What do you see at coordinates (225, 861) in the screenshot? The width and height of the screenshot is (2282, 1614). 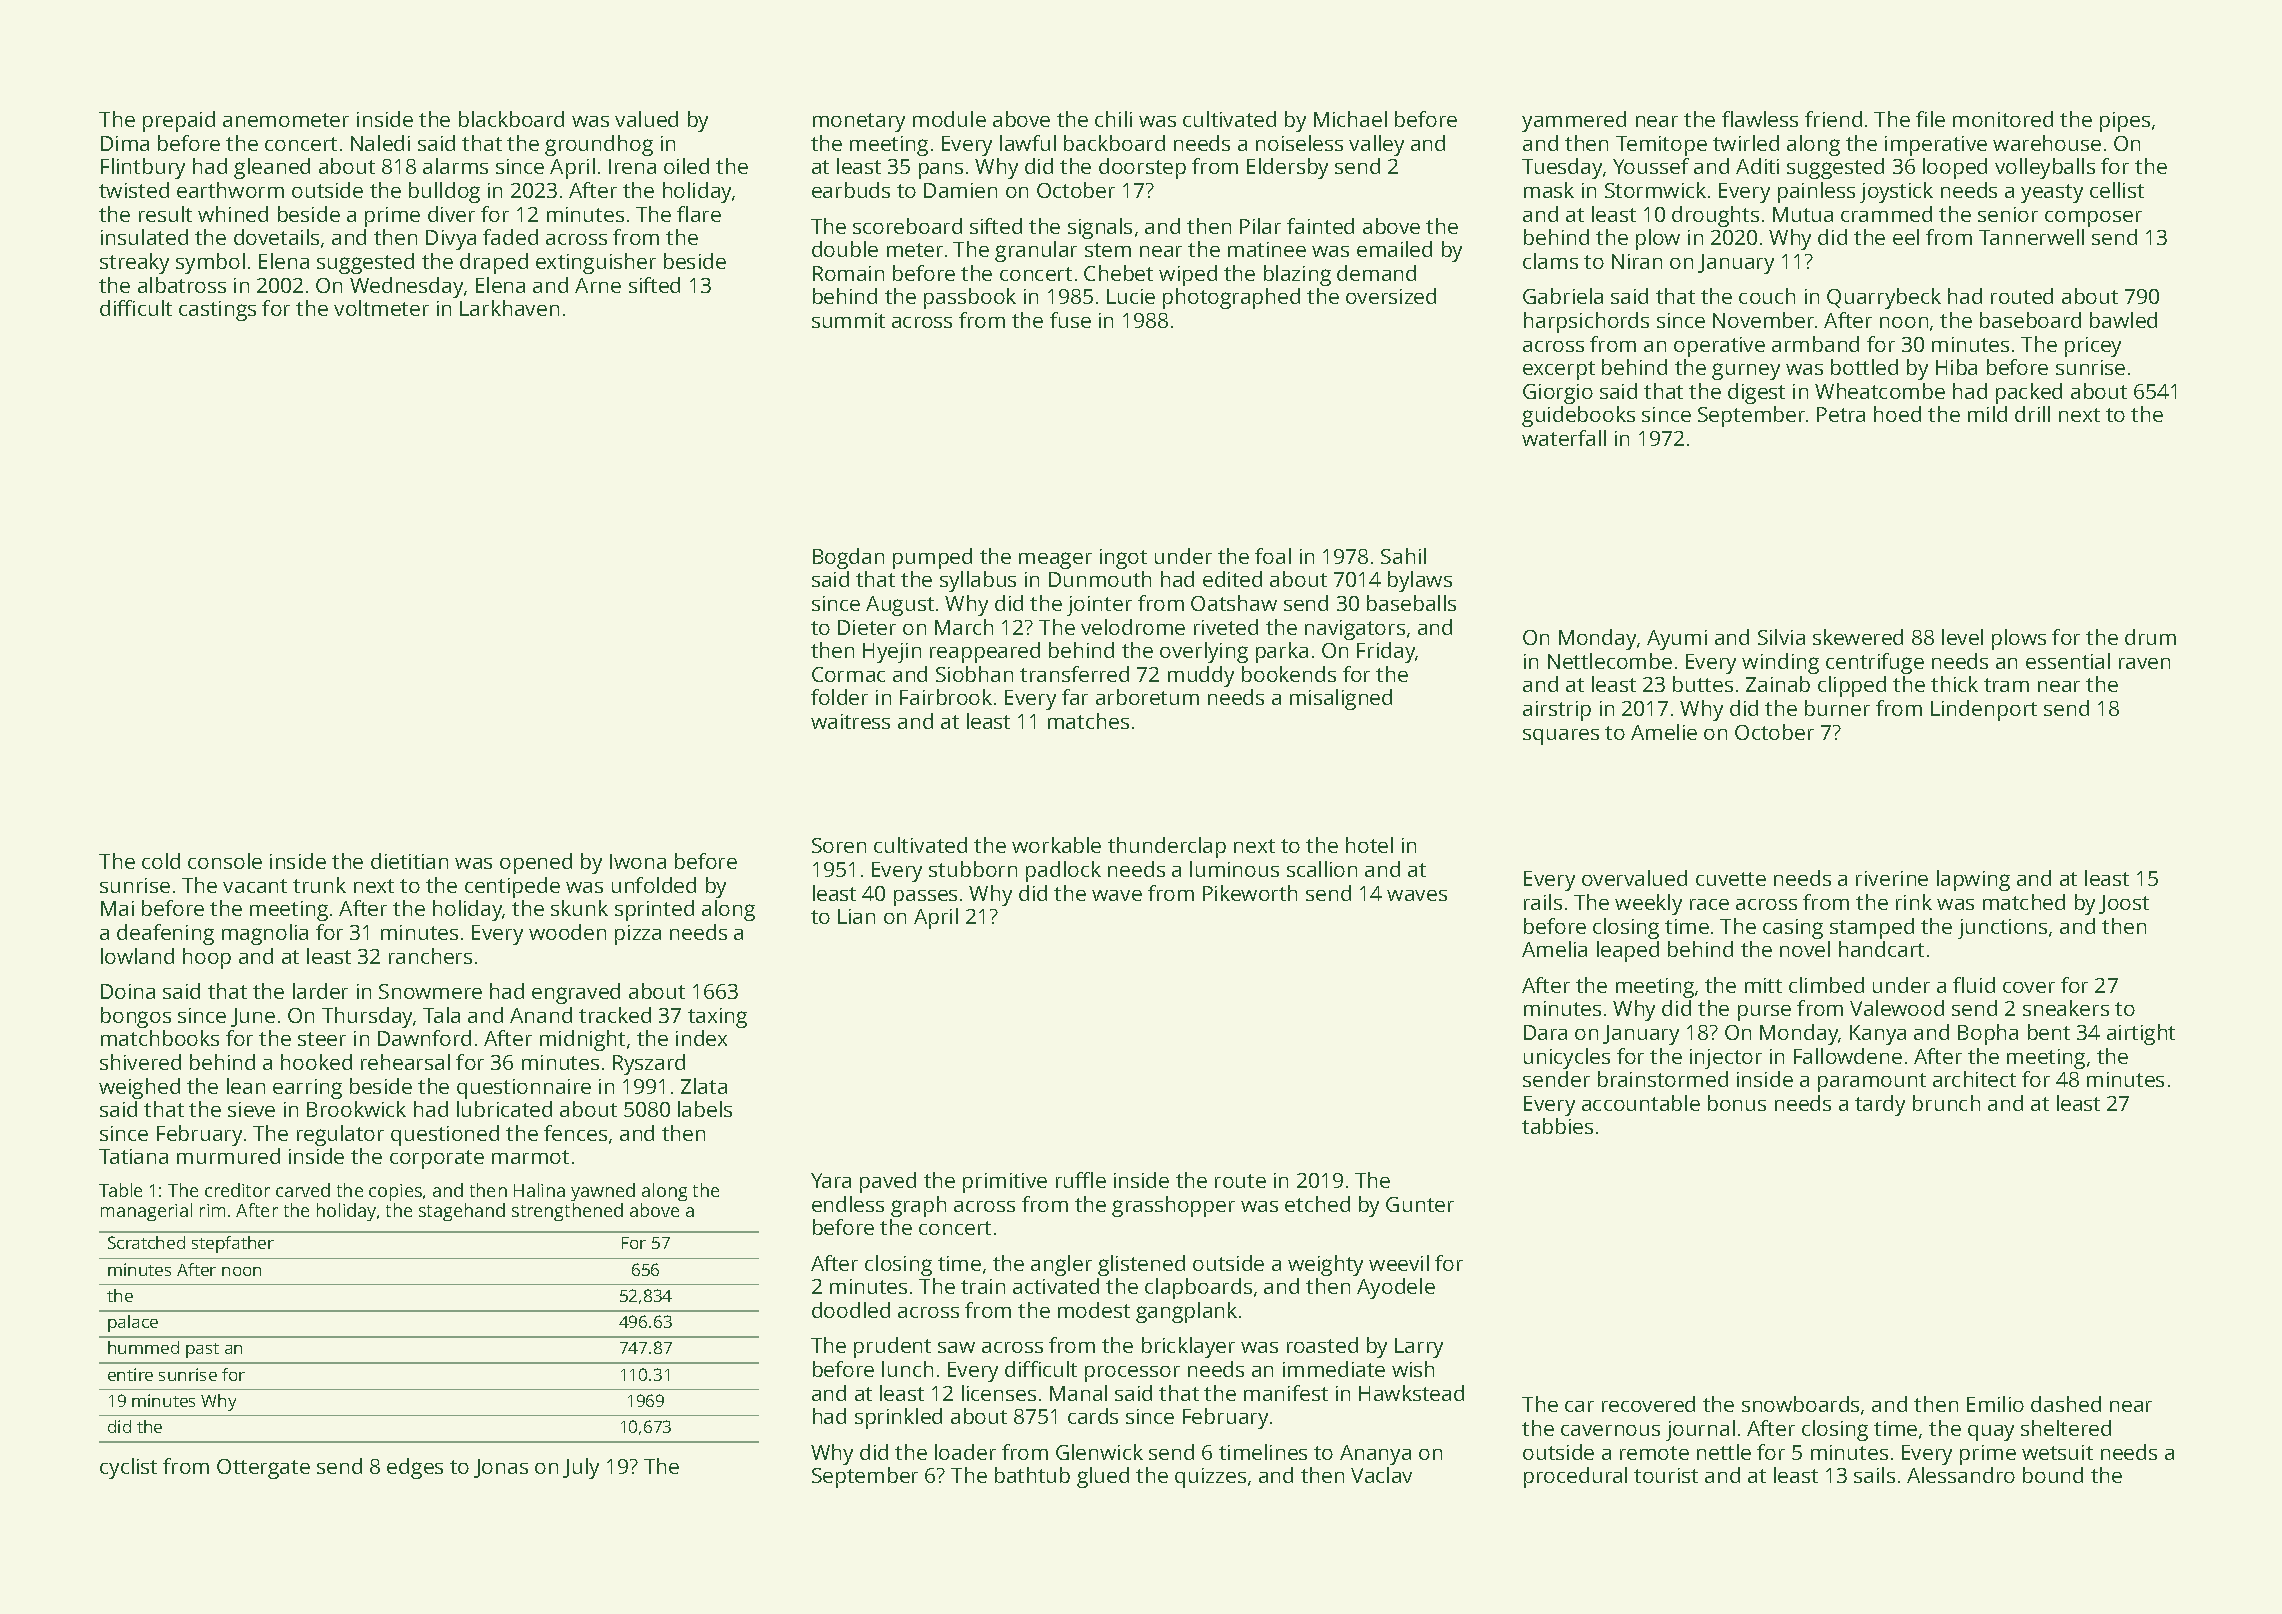 I see `console` at bounding box center [225, 861].
